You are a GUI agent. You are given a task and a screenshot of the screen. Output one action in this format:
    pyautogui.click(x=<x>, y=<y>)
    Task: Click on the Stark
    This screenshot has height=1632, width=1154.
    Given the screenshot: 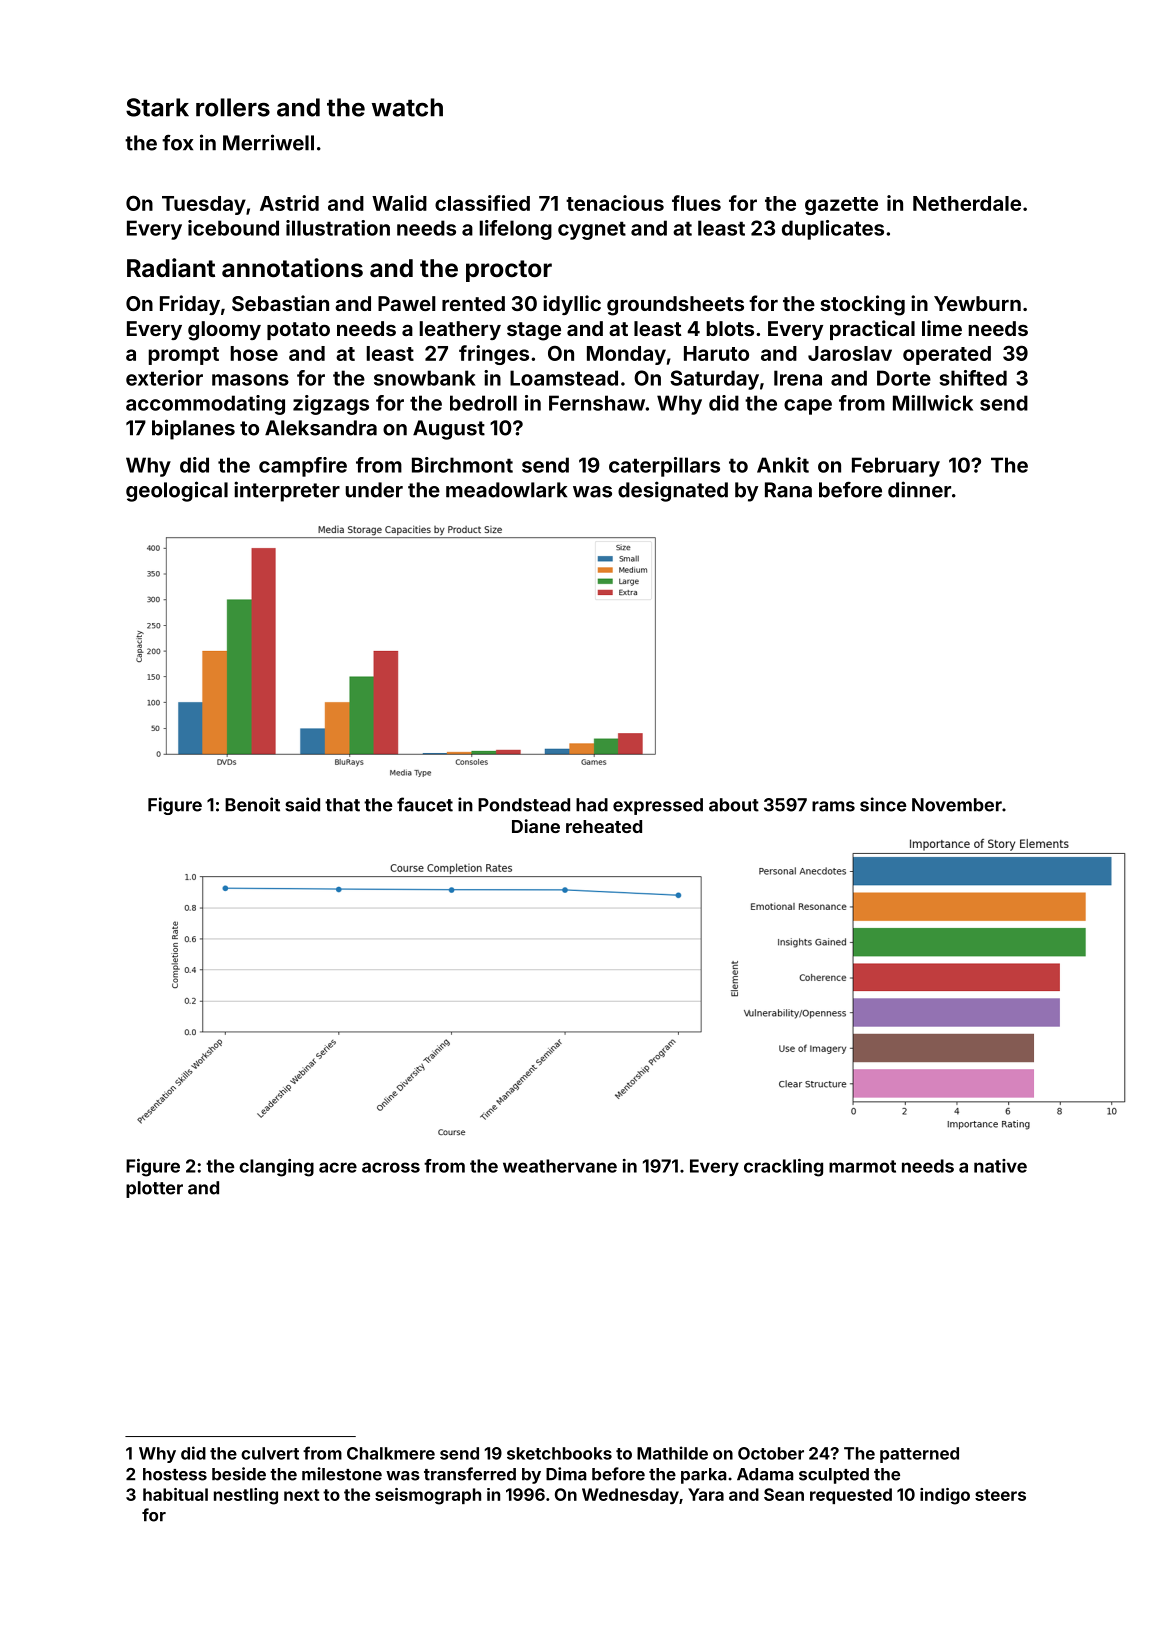 What is the action you would take?
    pyautogui.click(x=157, y=107)
